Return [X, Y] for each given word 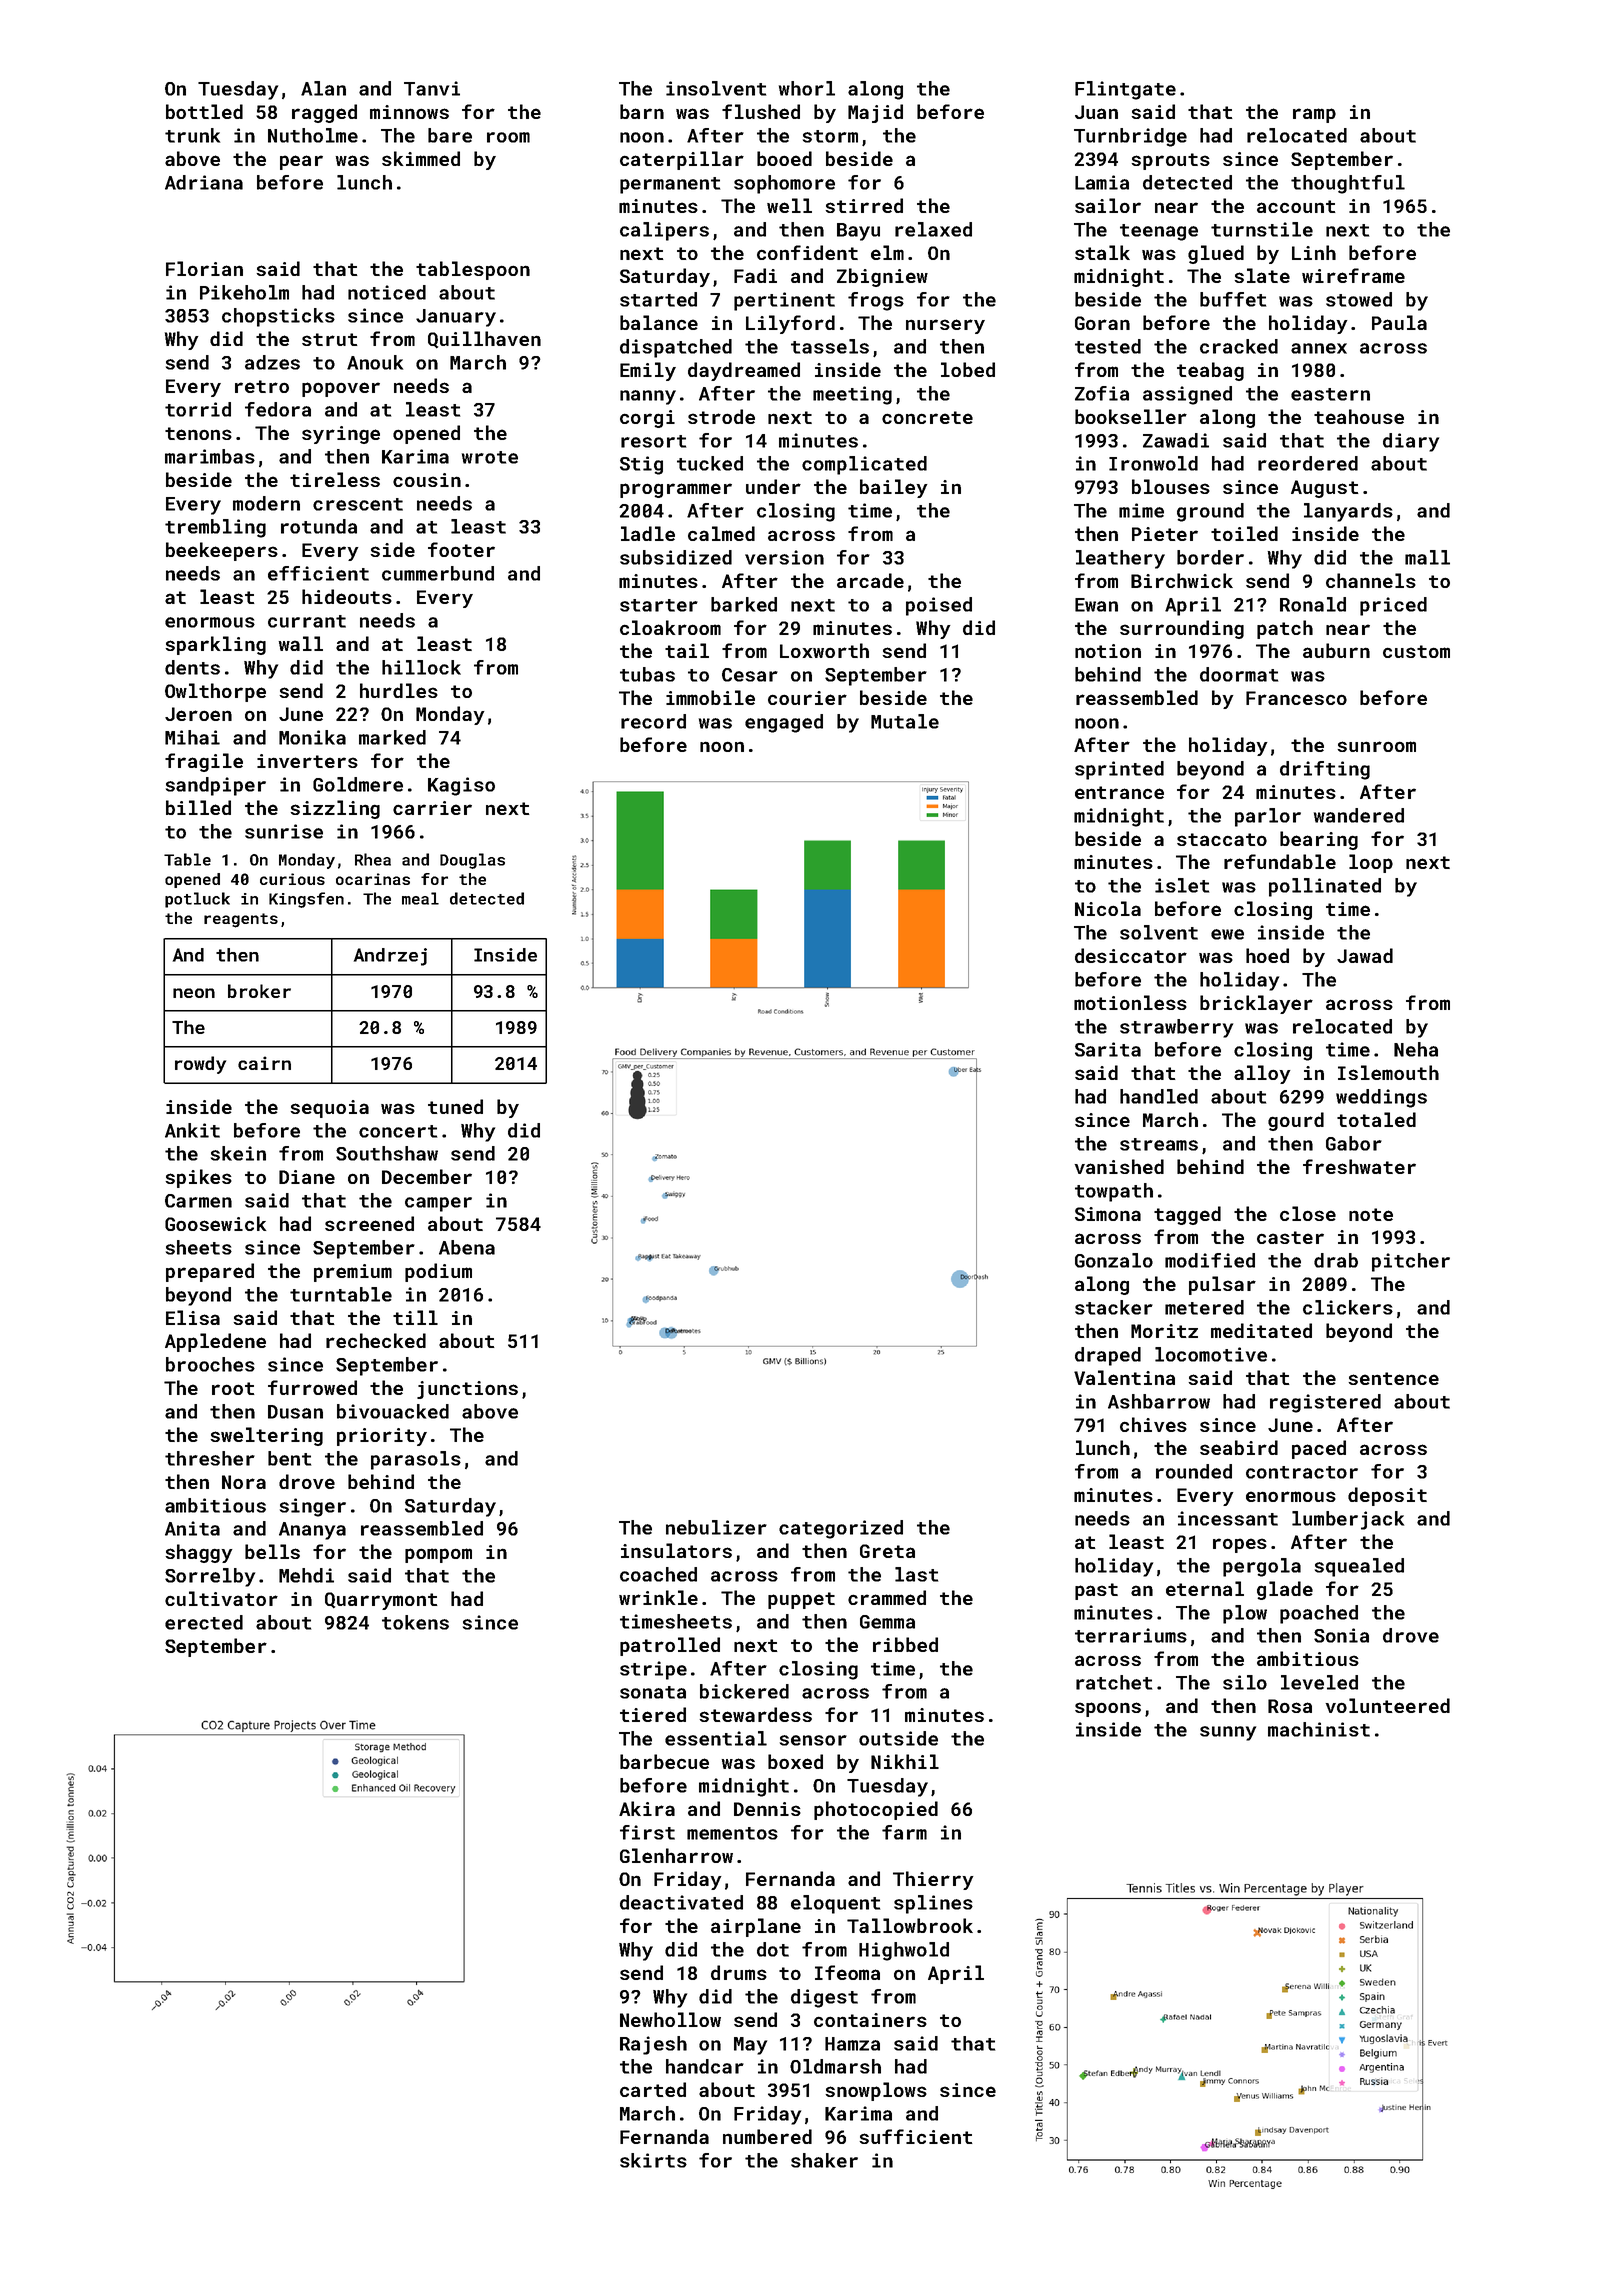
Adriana [204, 182]
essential [716, 1738]
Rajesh [653, 2045]
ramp [1314, 115]
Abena [467, 1247]
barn [642, 111]
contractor [1302, 1472]
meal [420, 898]
